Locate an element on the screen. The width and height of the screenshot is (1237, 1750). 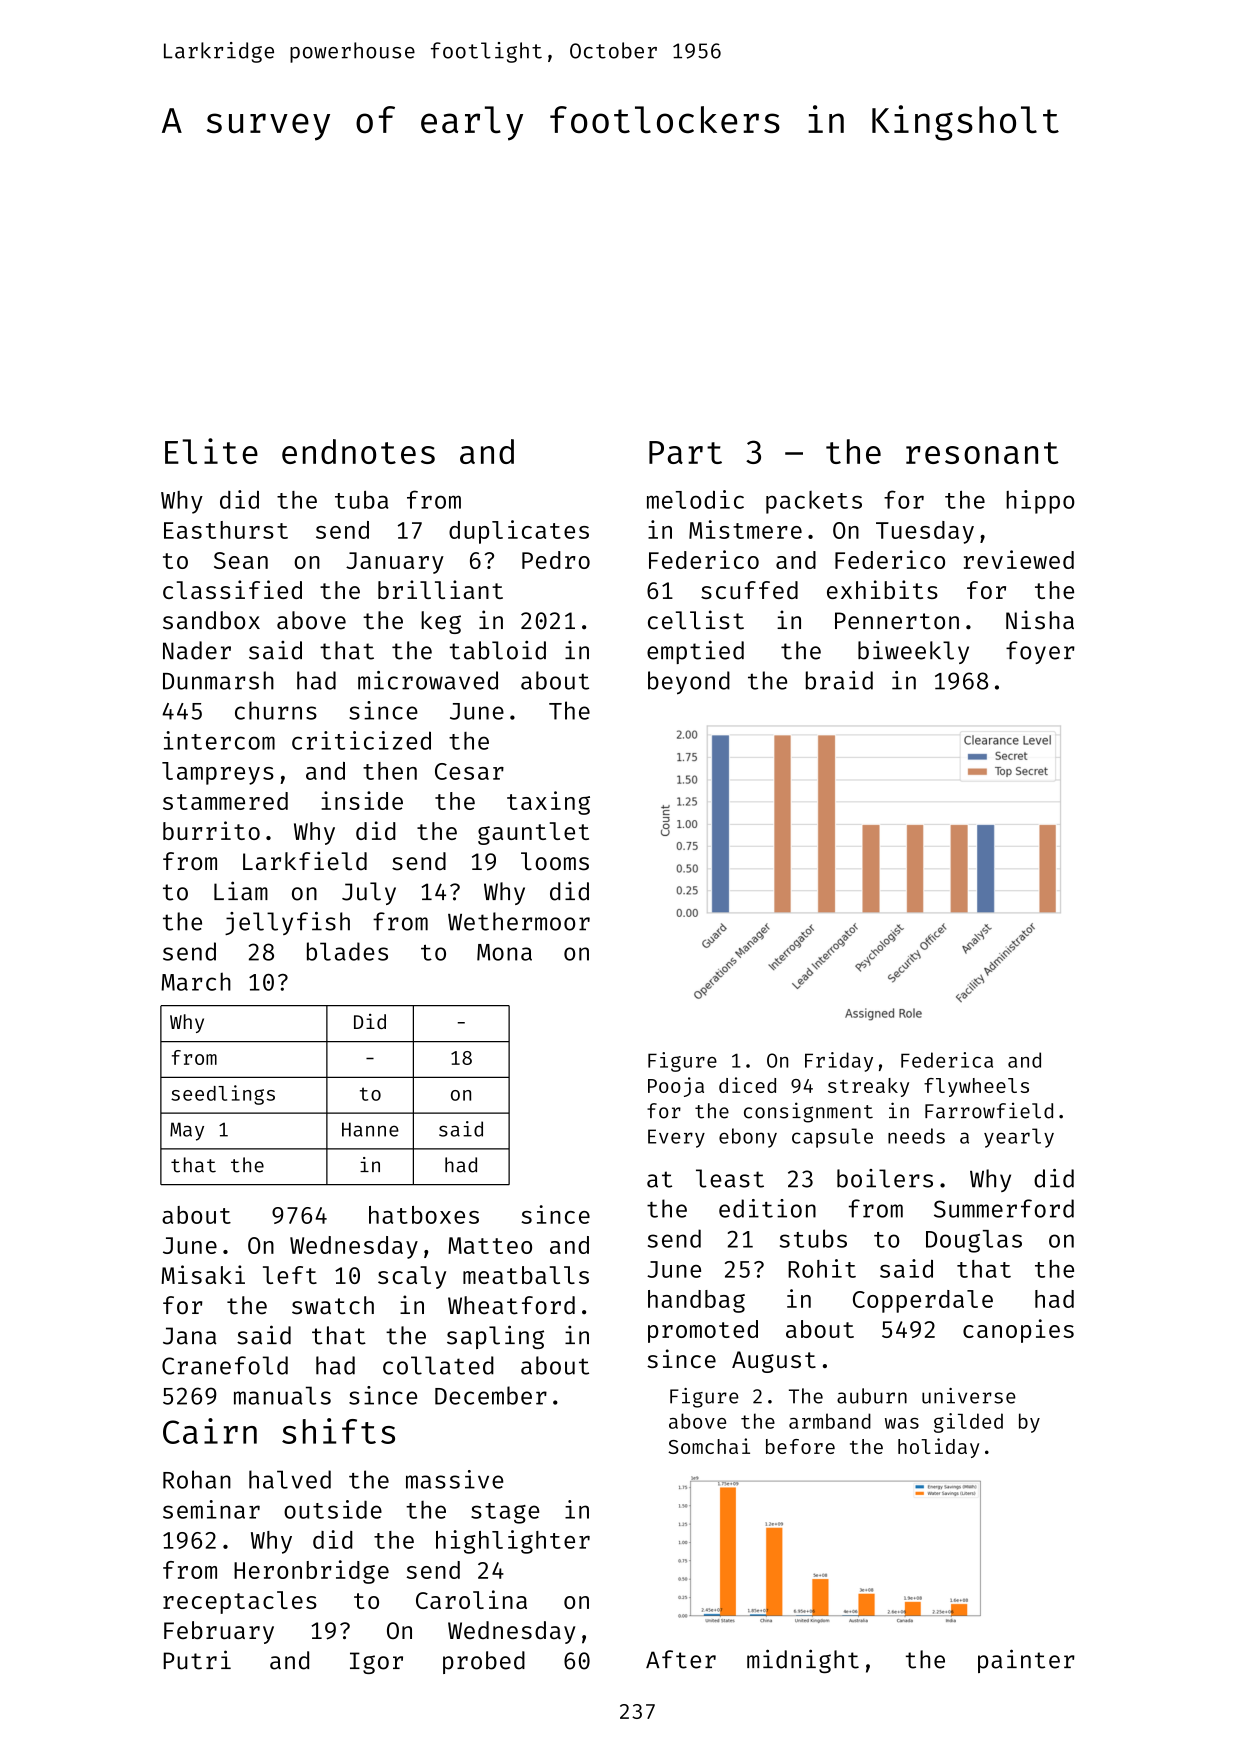
Cranefold is located at coordinates (225, 1365).
